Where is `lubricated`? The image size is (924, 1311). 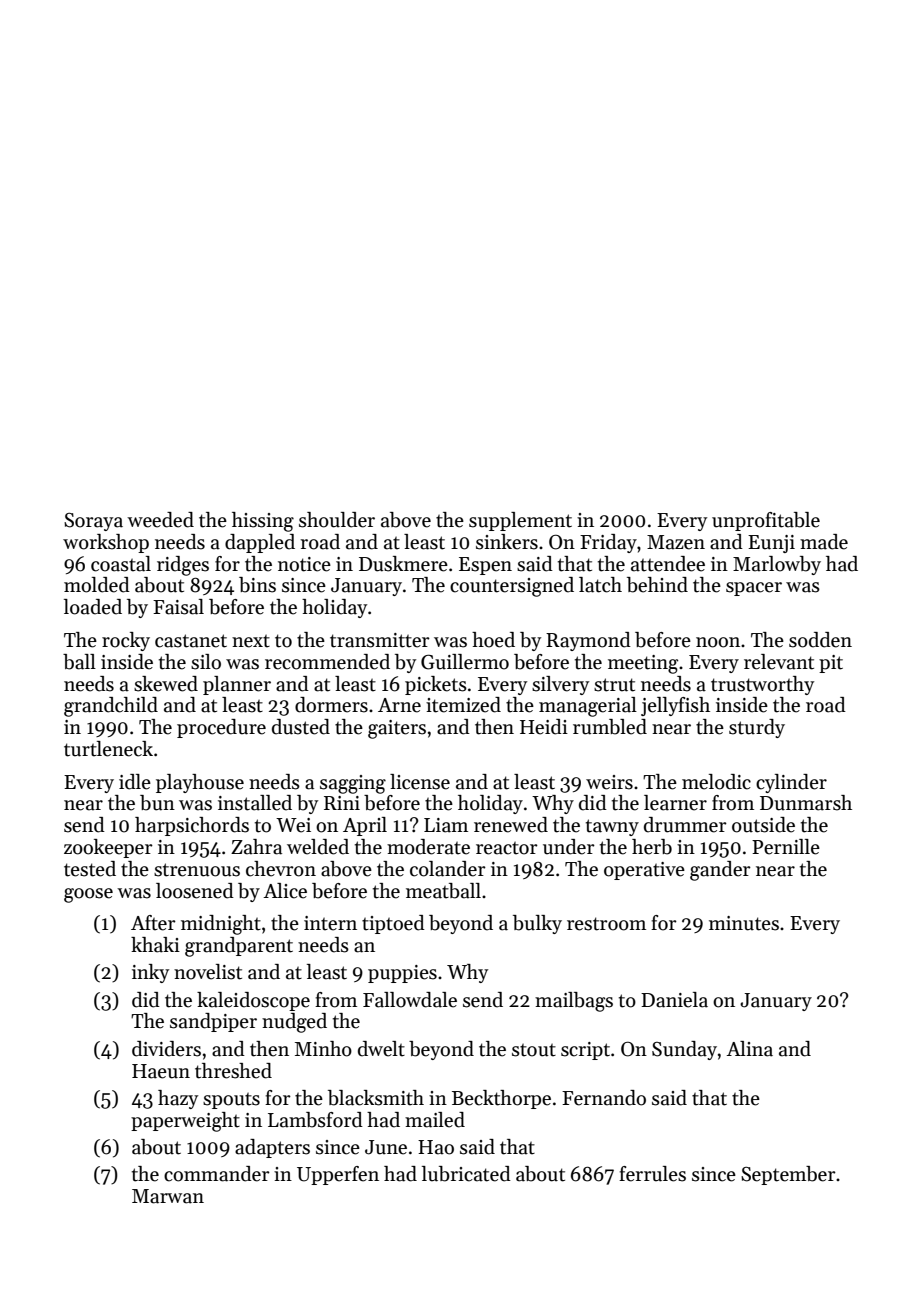
lubricated is located at coordinates (466, 1174).
